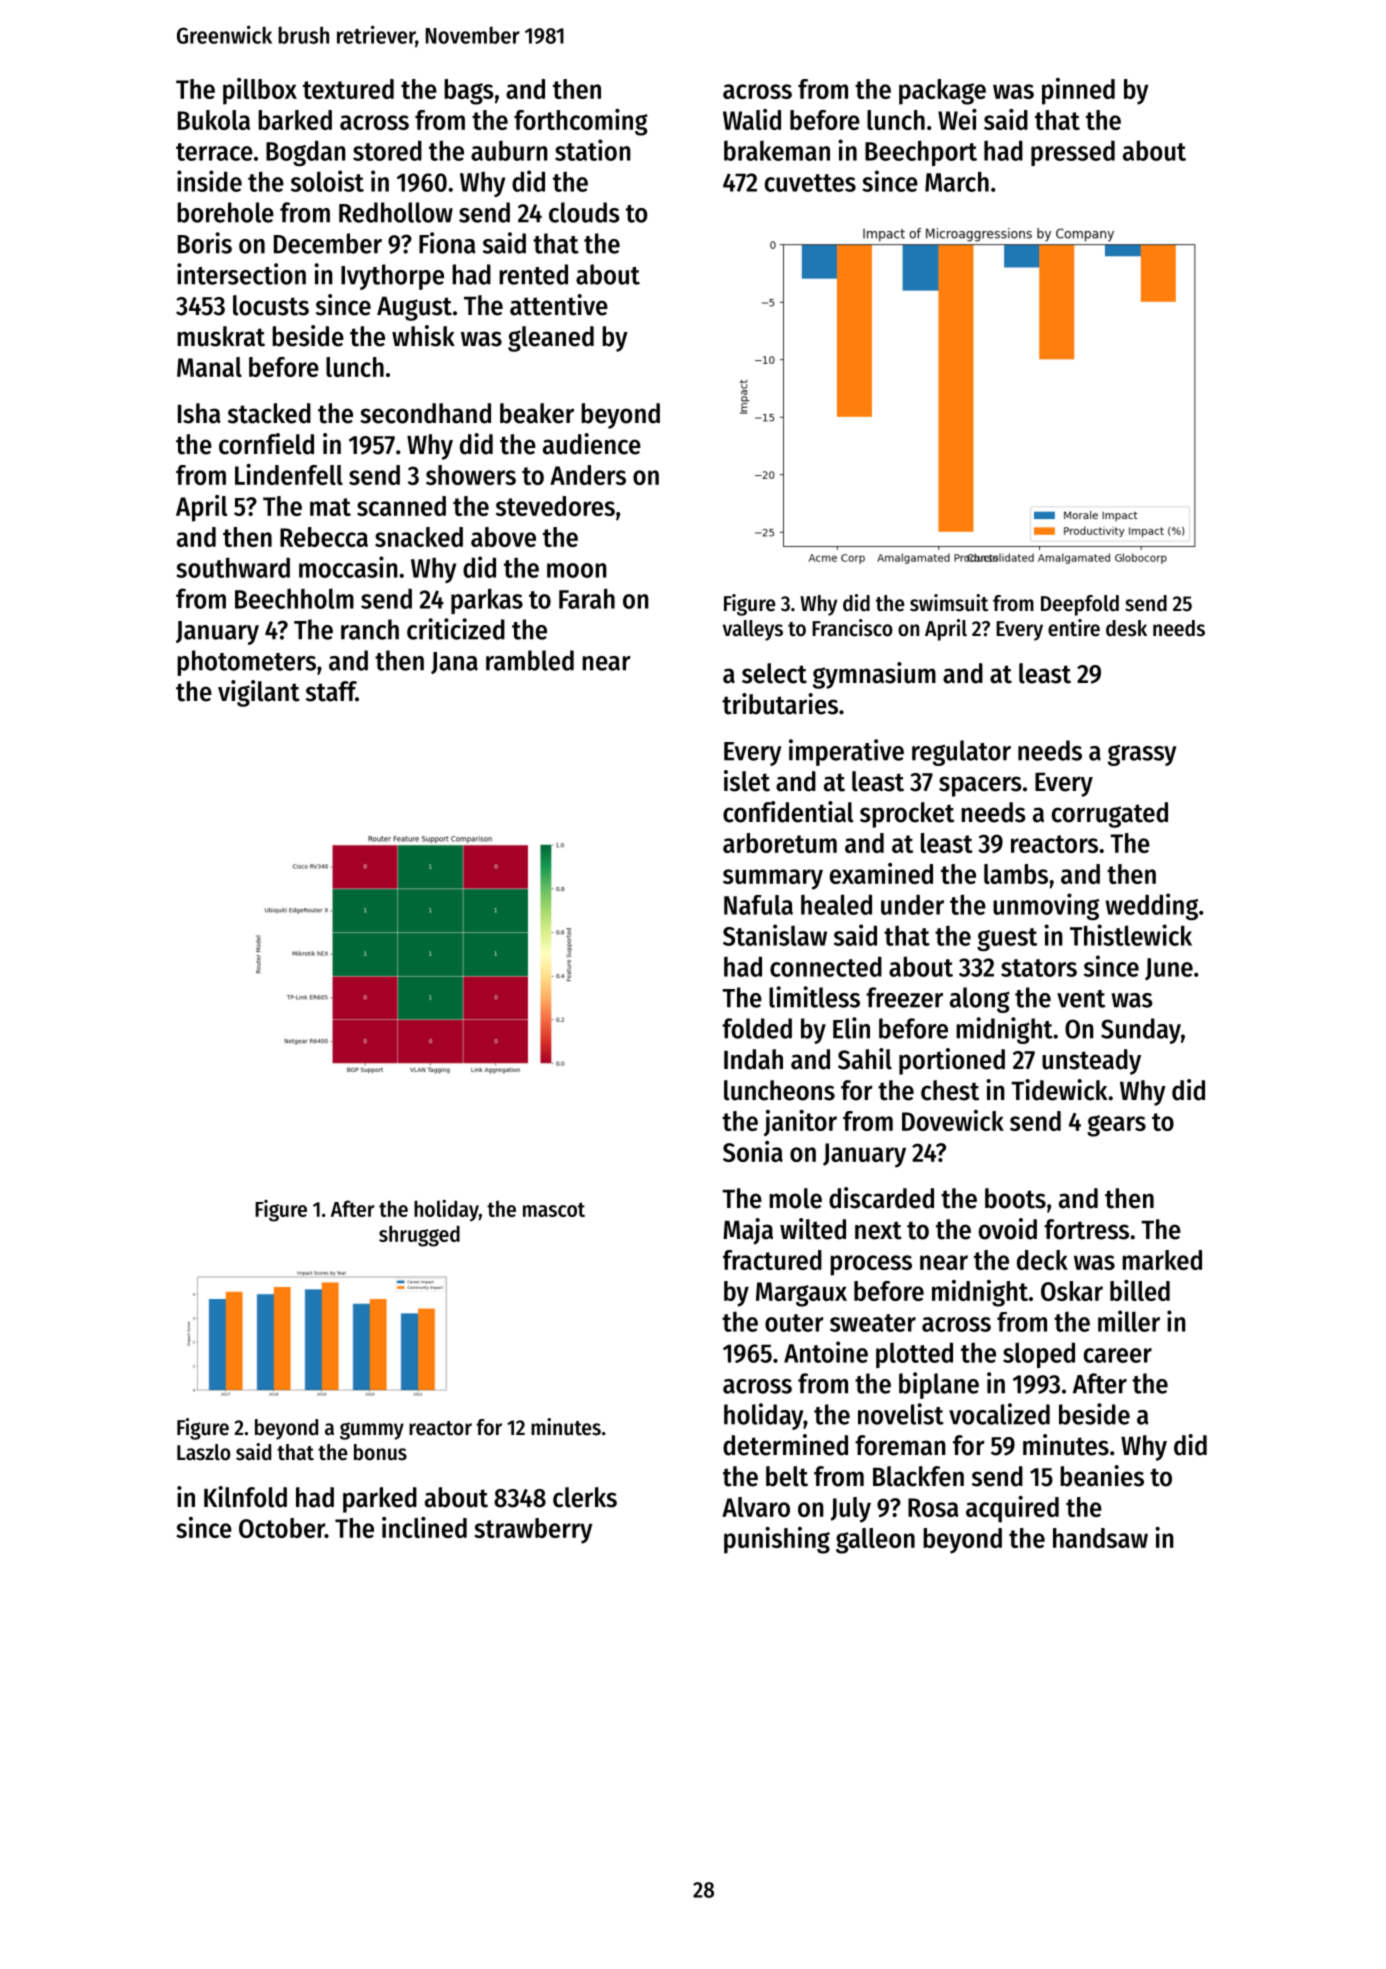 The image size is (1386, 1969). What do you see at coordinates (1116, 1126) in the screenshot?
I see `gears` at bounding box center [1116, 1126].
